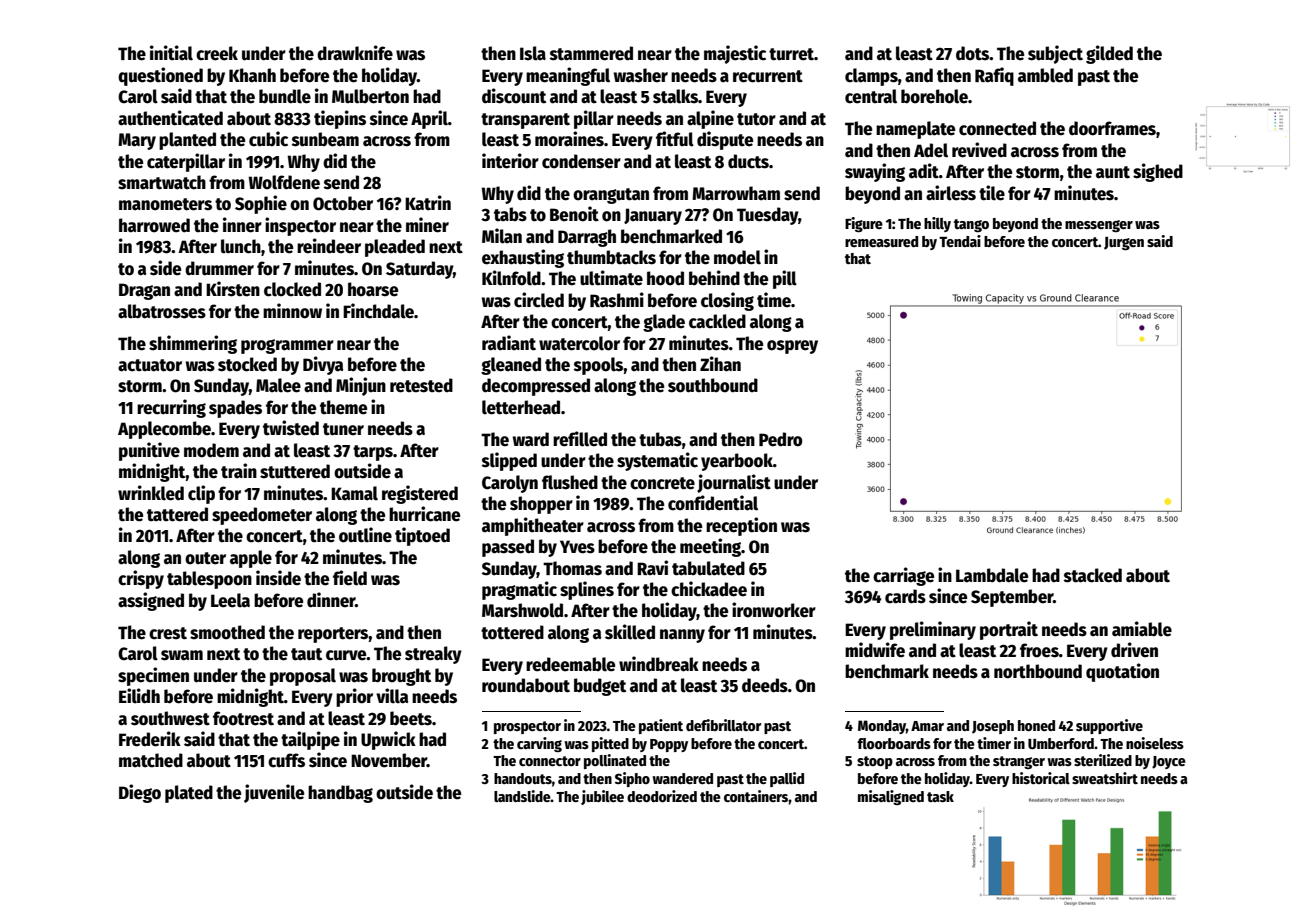 Image resolution: width=1308 pixels, height=924 pixels. Describe the element at coordinates (511, 278) in the screenshot. I see `Kilnfold` at that location.
